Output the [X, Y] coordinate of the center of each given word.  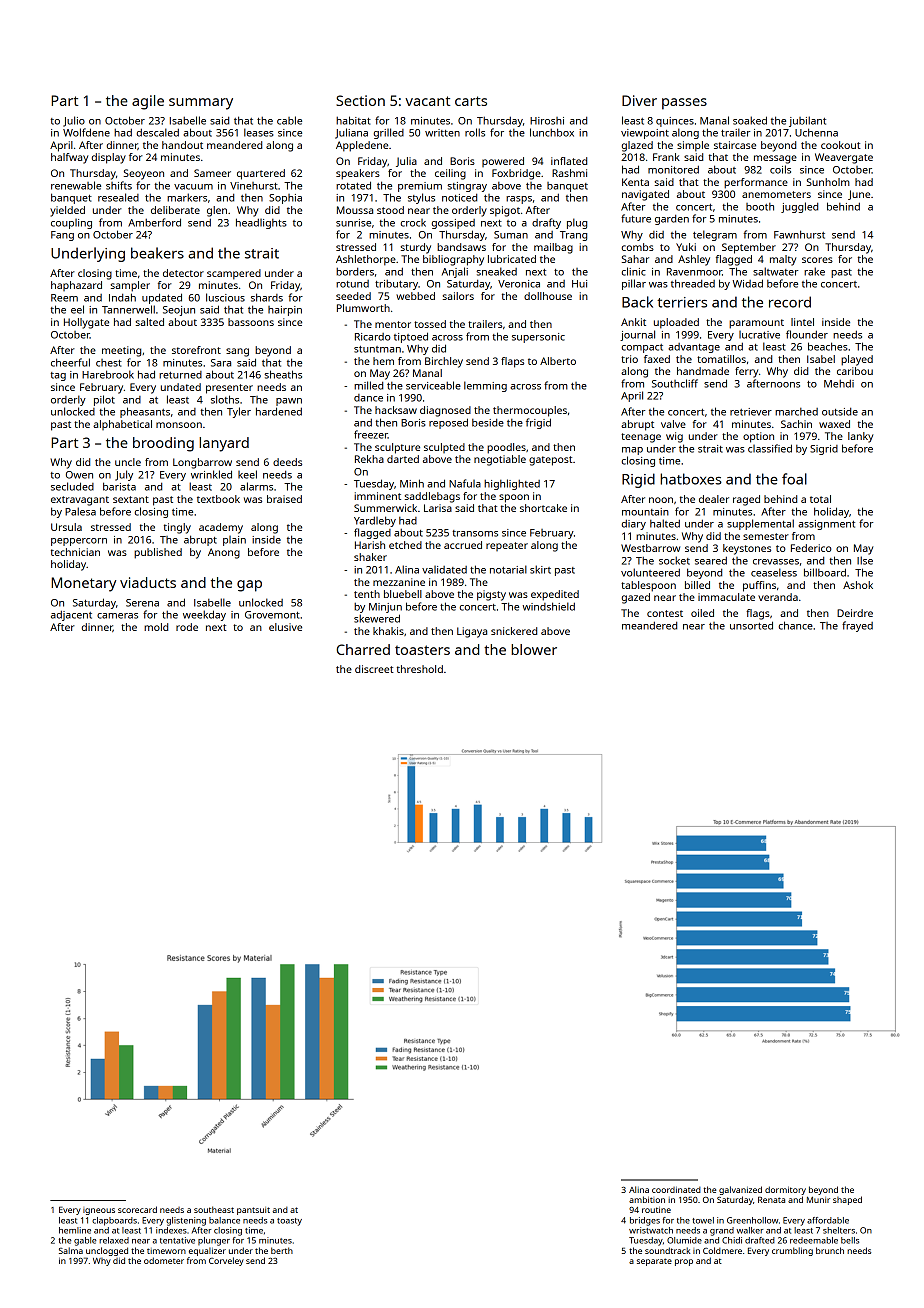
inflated [569, 161]
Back [637, 302]
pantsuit [253, 1211]
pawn [289, 402]
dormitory [785, 1190]
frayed [857, 626]
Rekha [369, 459]
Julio [74, 121]
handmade [703, 371]
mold [156, 627]
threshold [420, 669]
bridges [645, 1221]
